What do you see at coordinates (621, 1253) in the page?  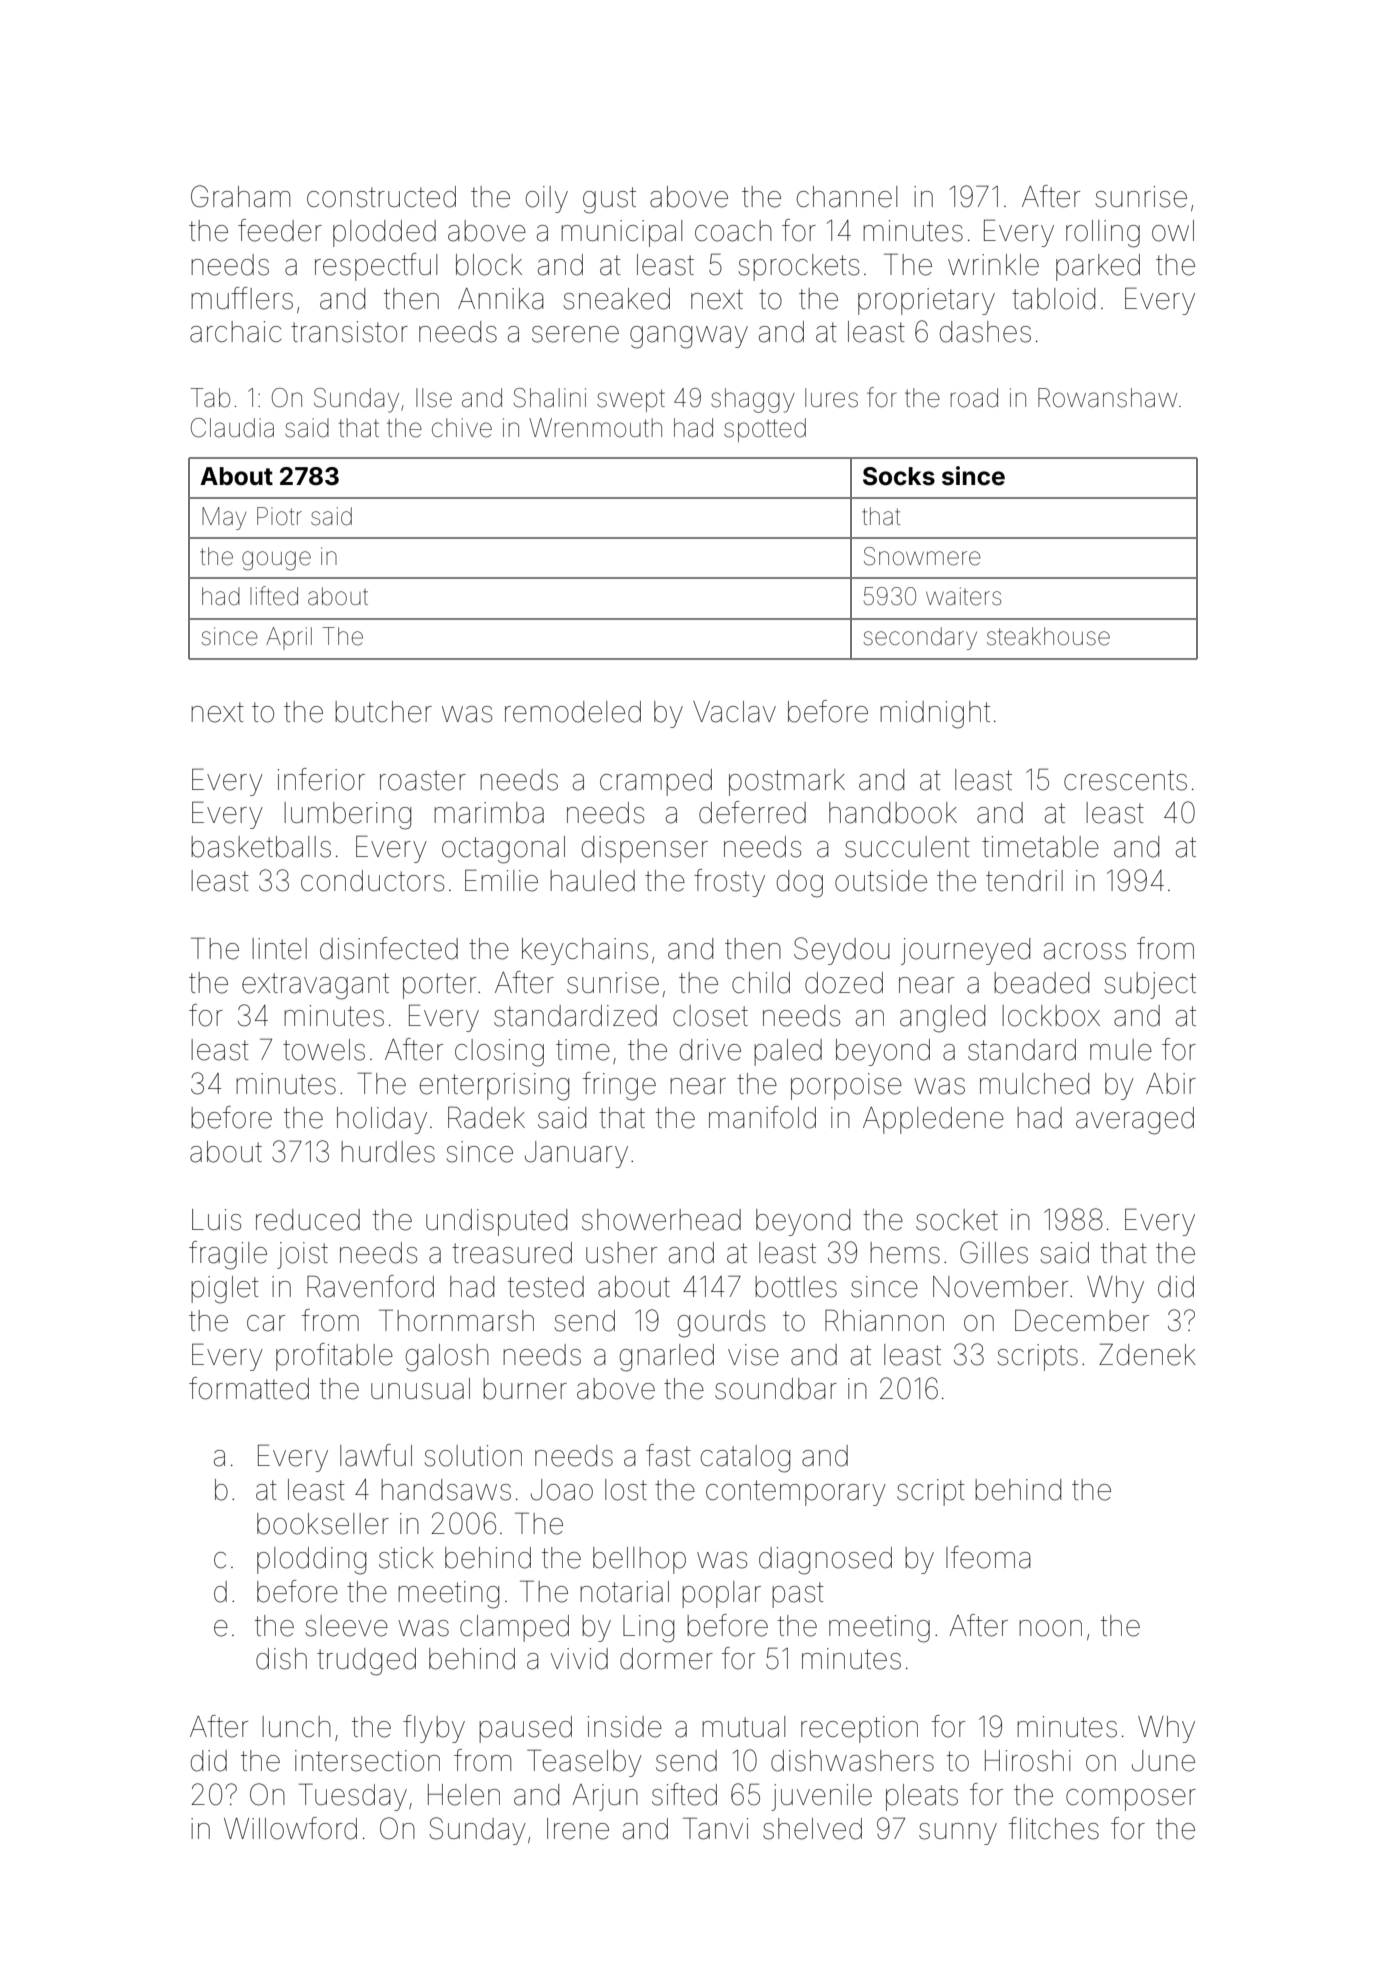 I see `usher` at bounding box center [621, 1253].
